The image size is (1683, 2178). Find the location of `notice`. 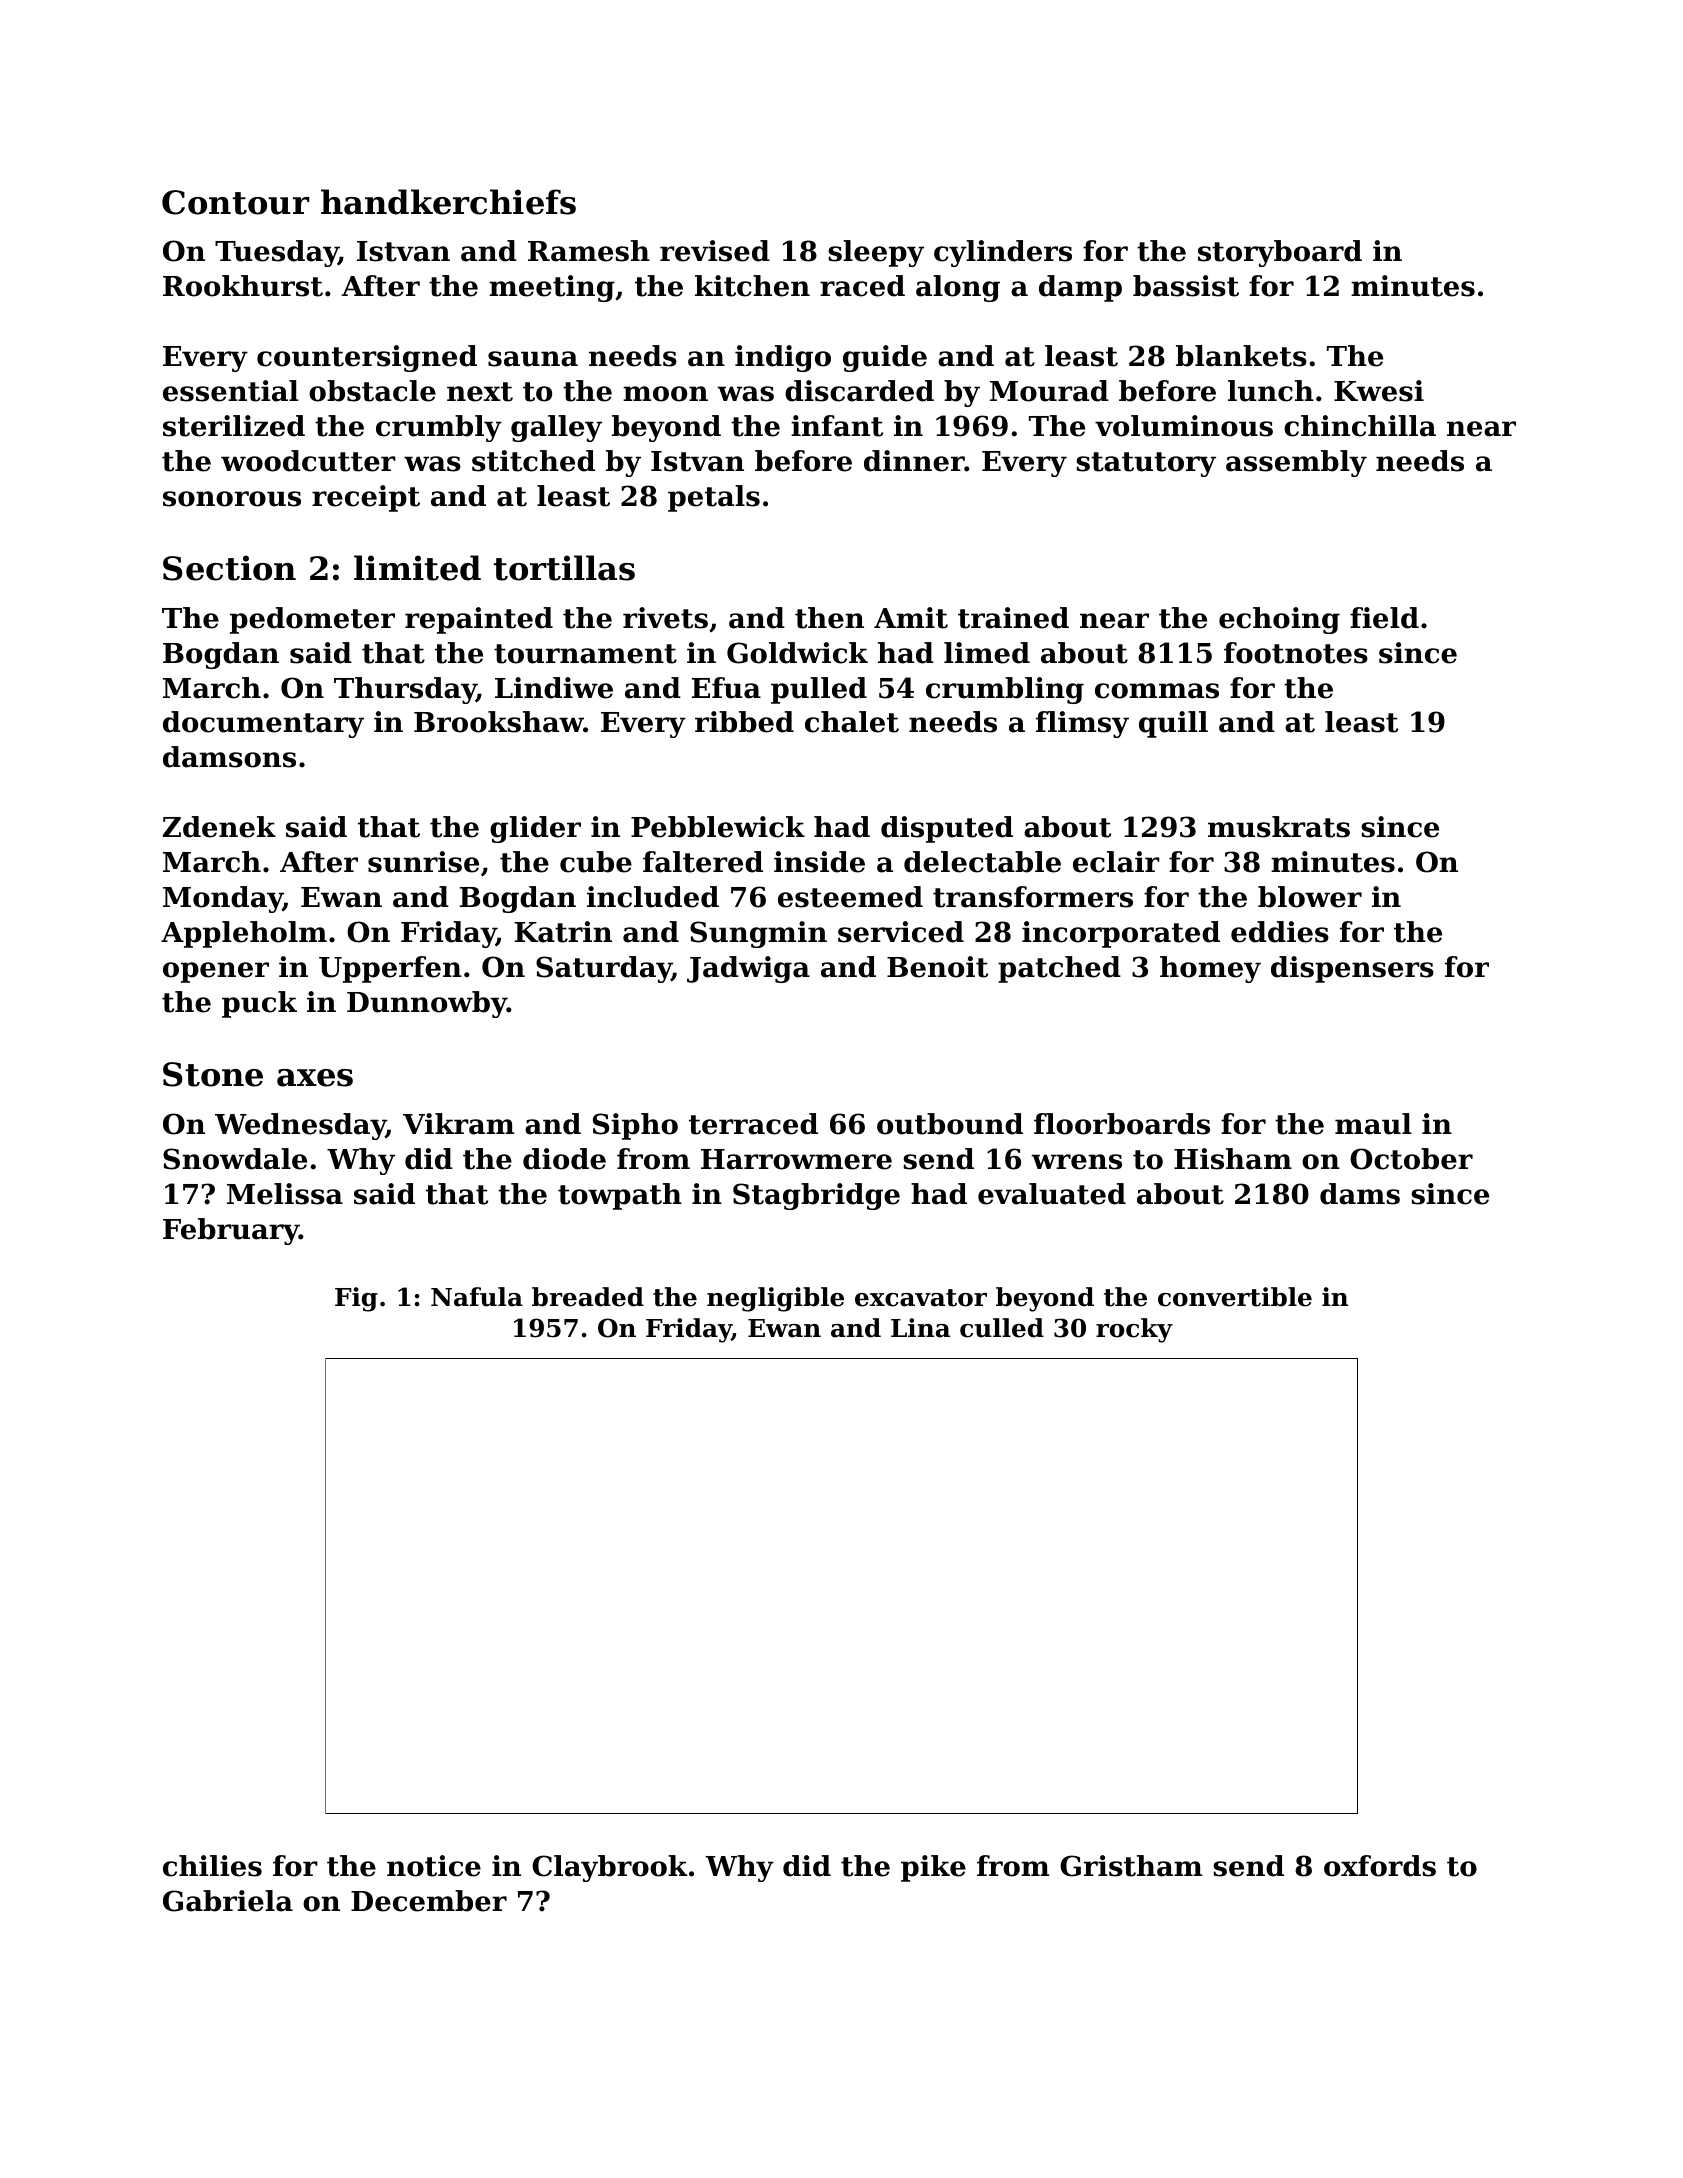

notice is located at coordinates (434, 1866).
